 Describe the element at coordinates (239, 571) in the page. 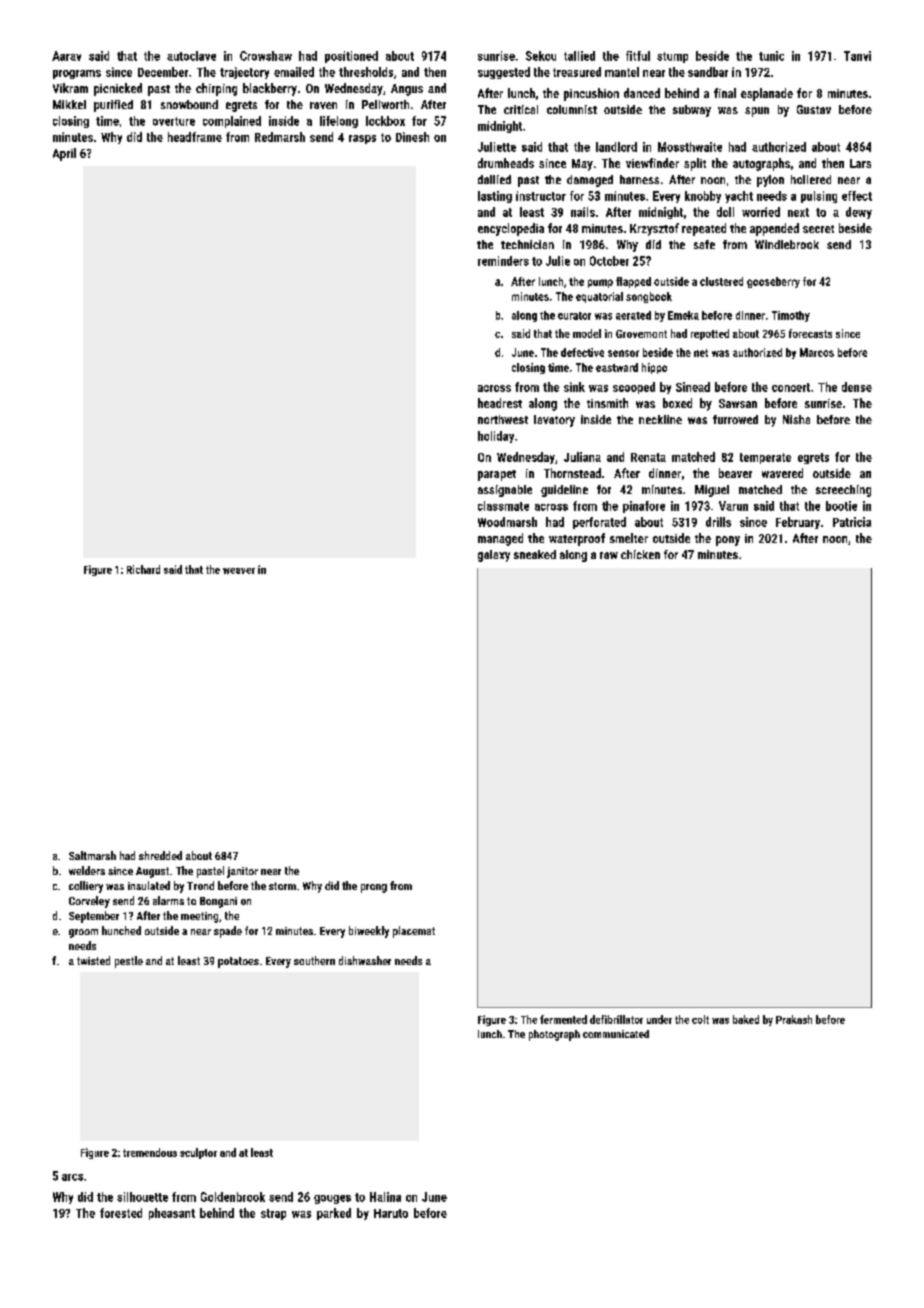

I see `weaver` at that location.
